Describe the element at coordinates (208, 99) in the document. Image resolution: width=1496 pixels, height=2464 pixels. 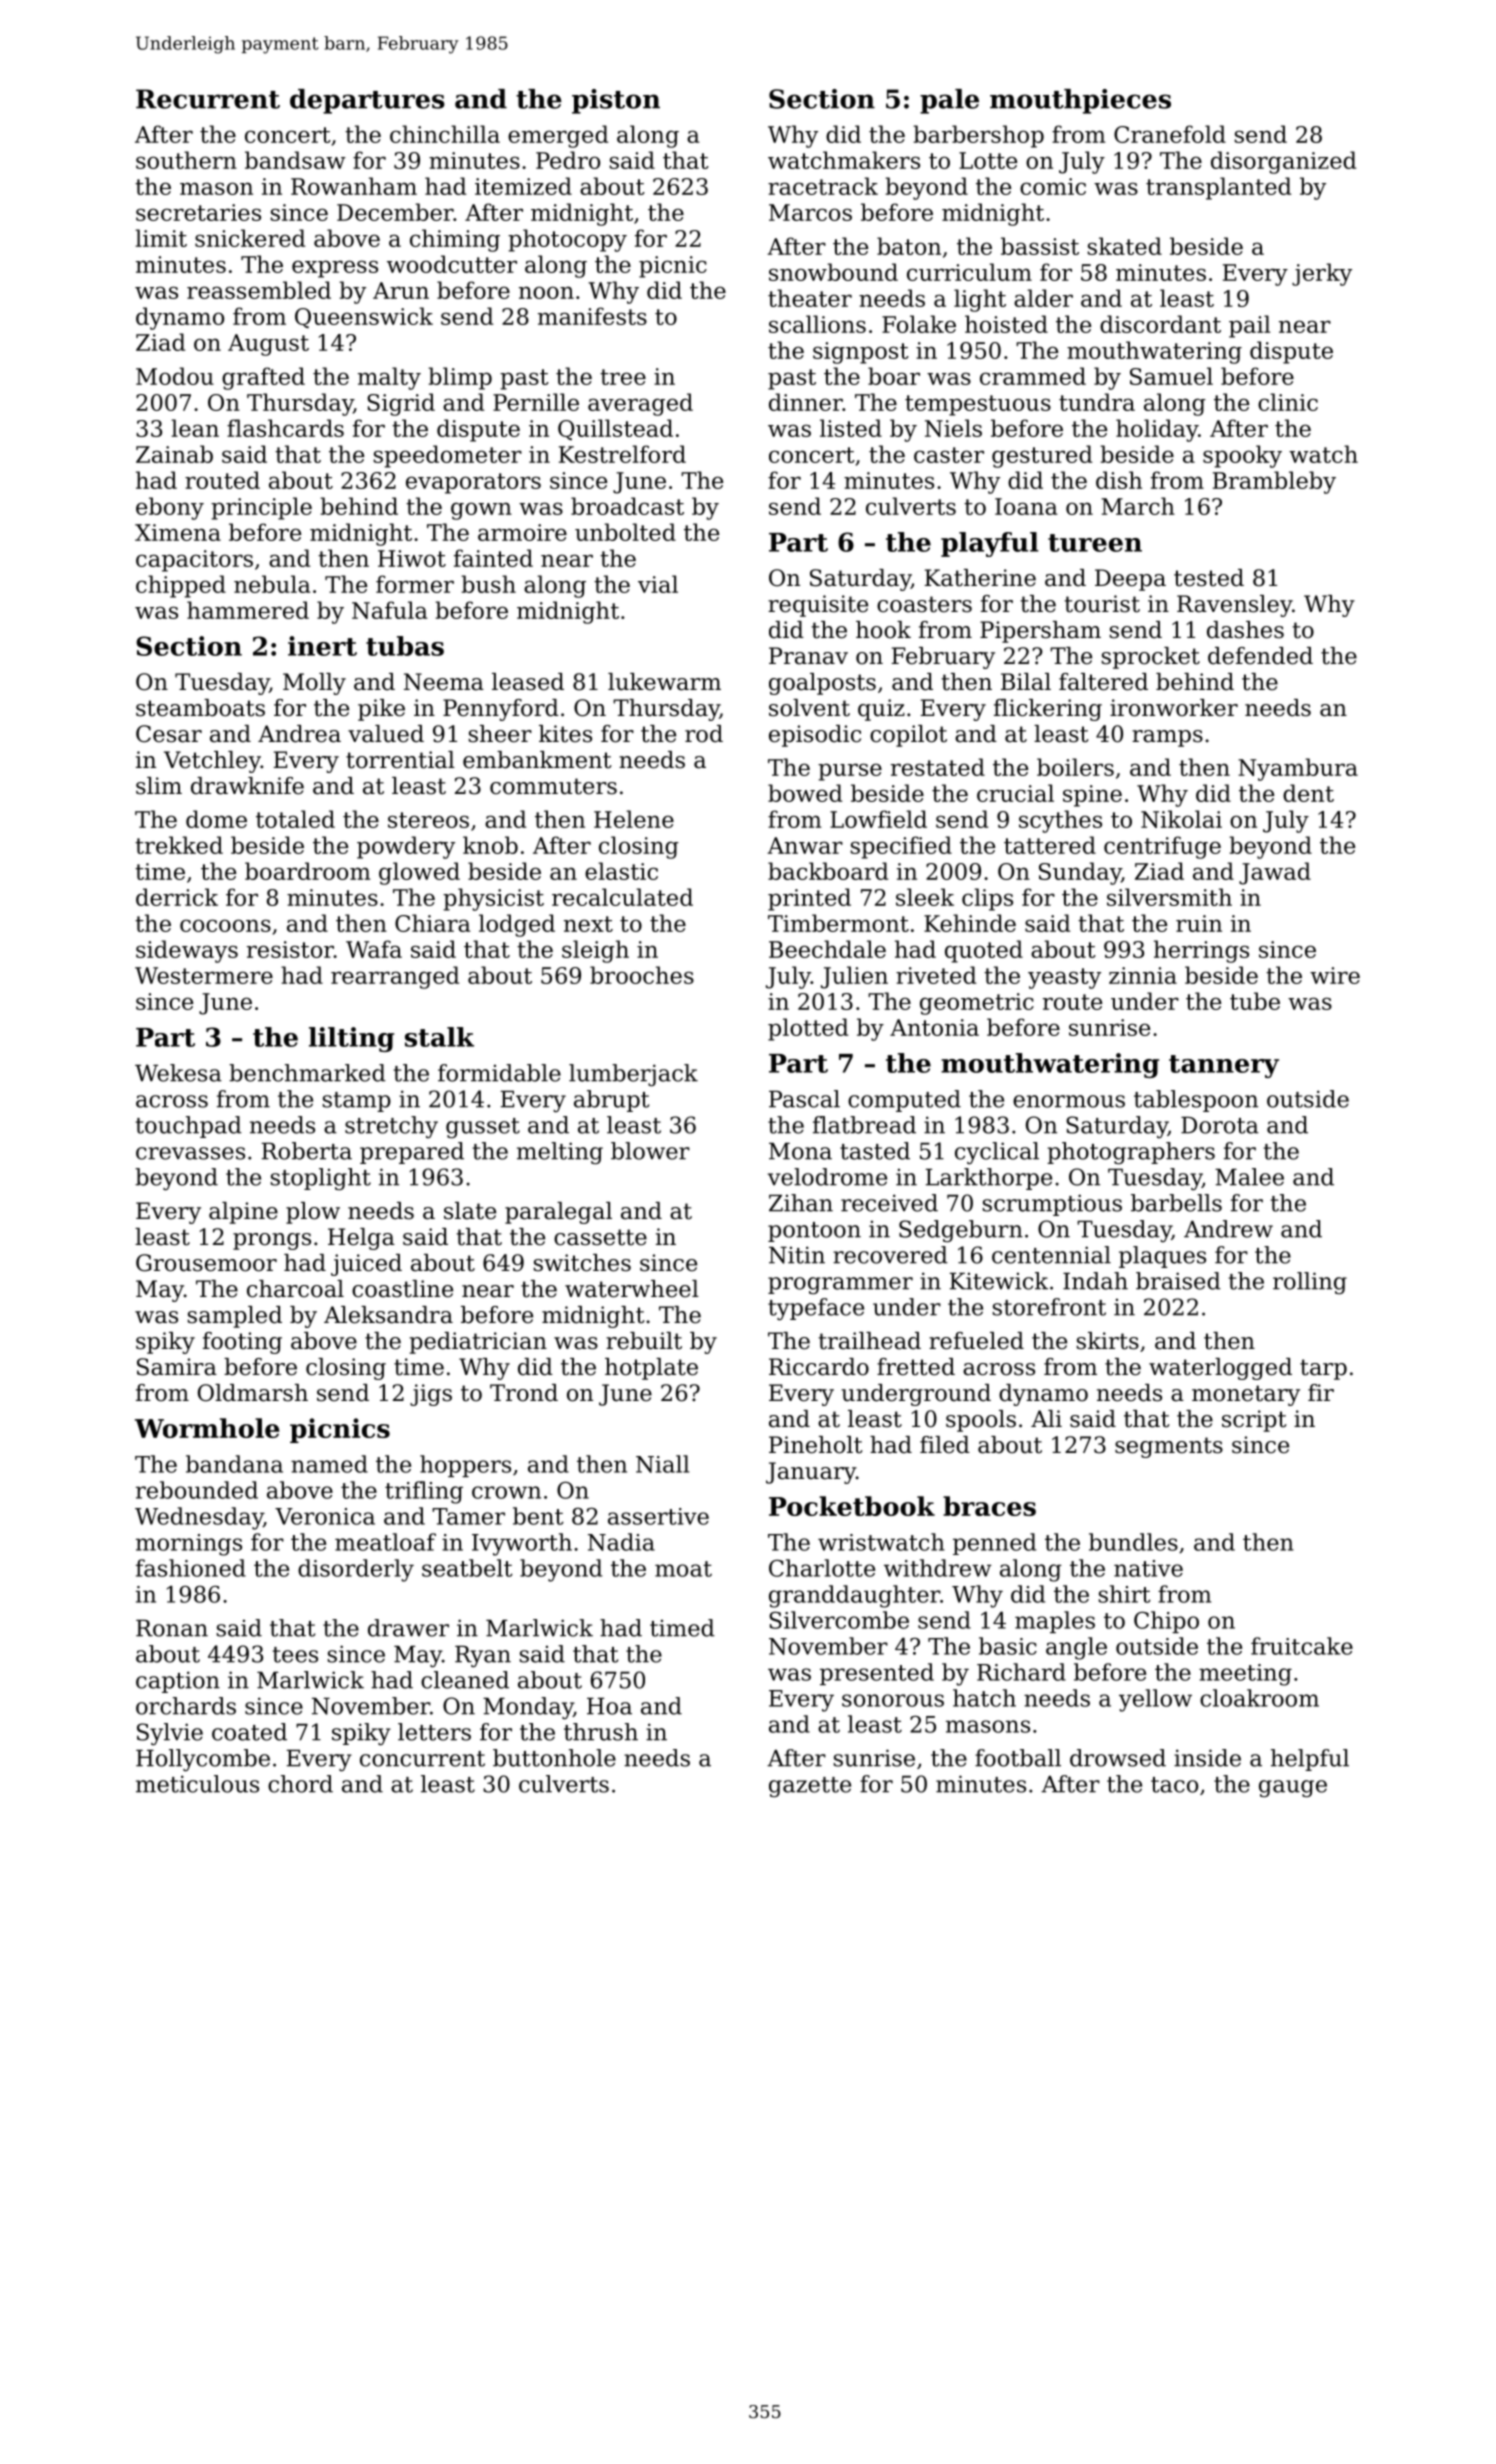
I see `Recurrent` at that location.
